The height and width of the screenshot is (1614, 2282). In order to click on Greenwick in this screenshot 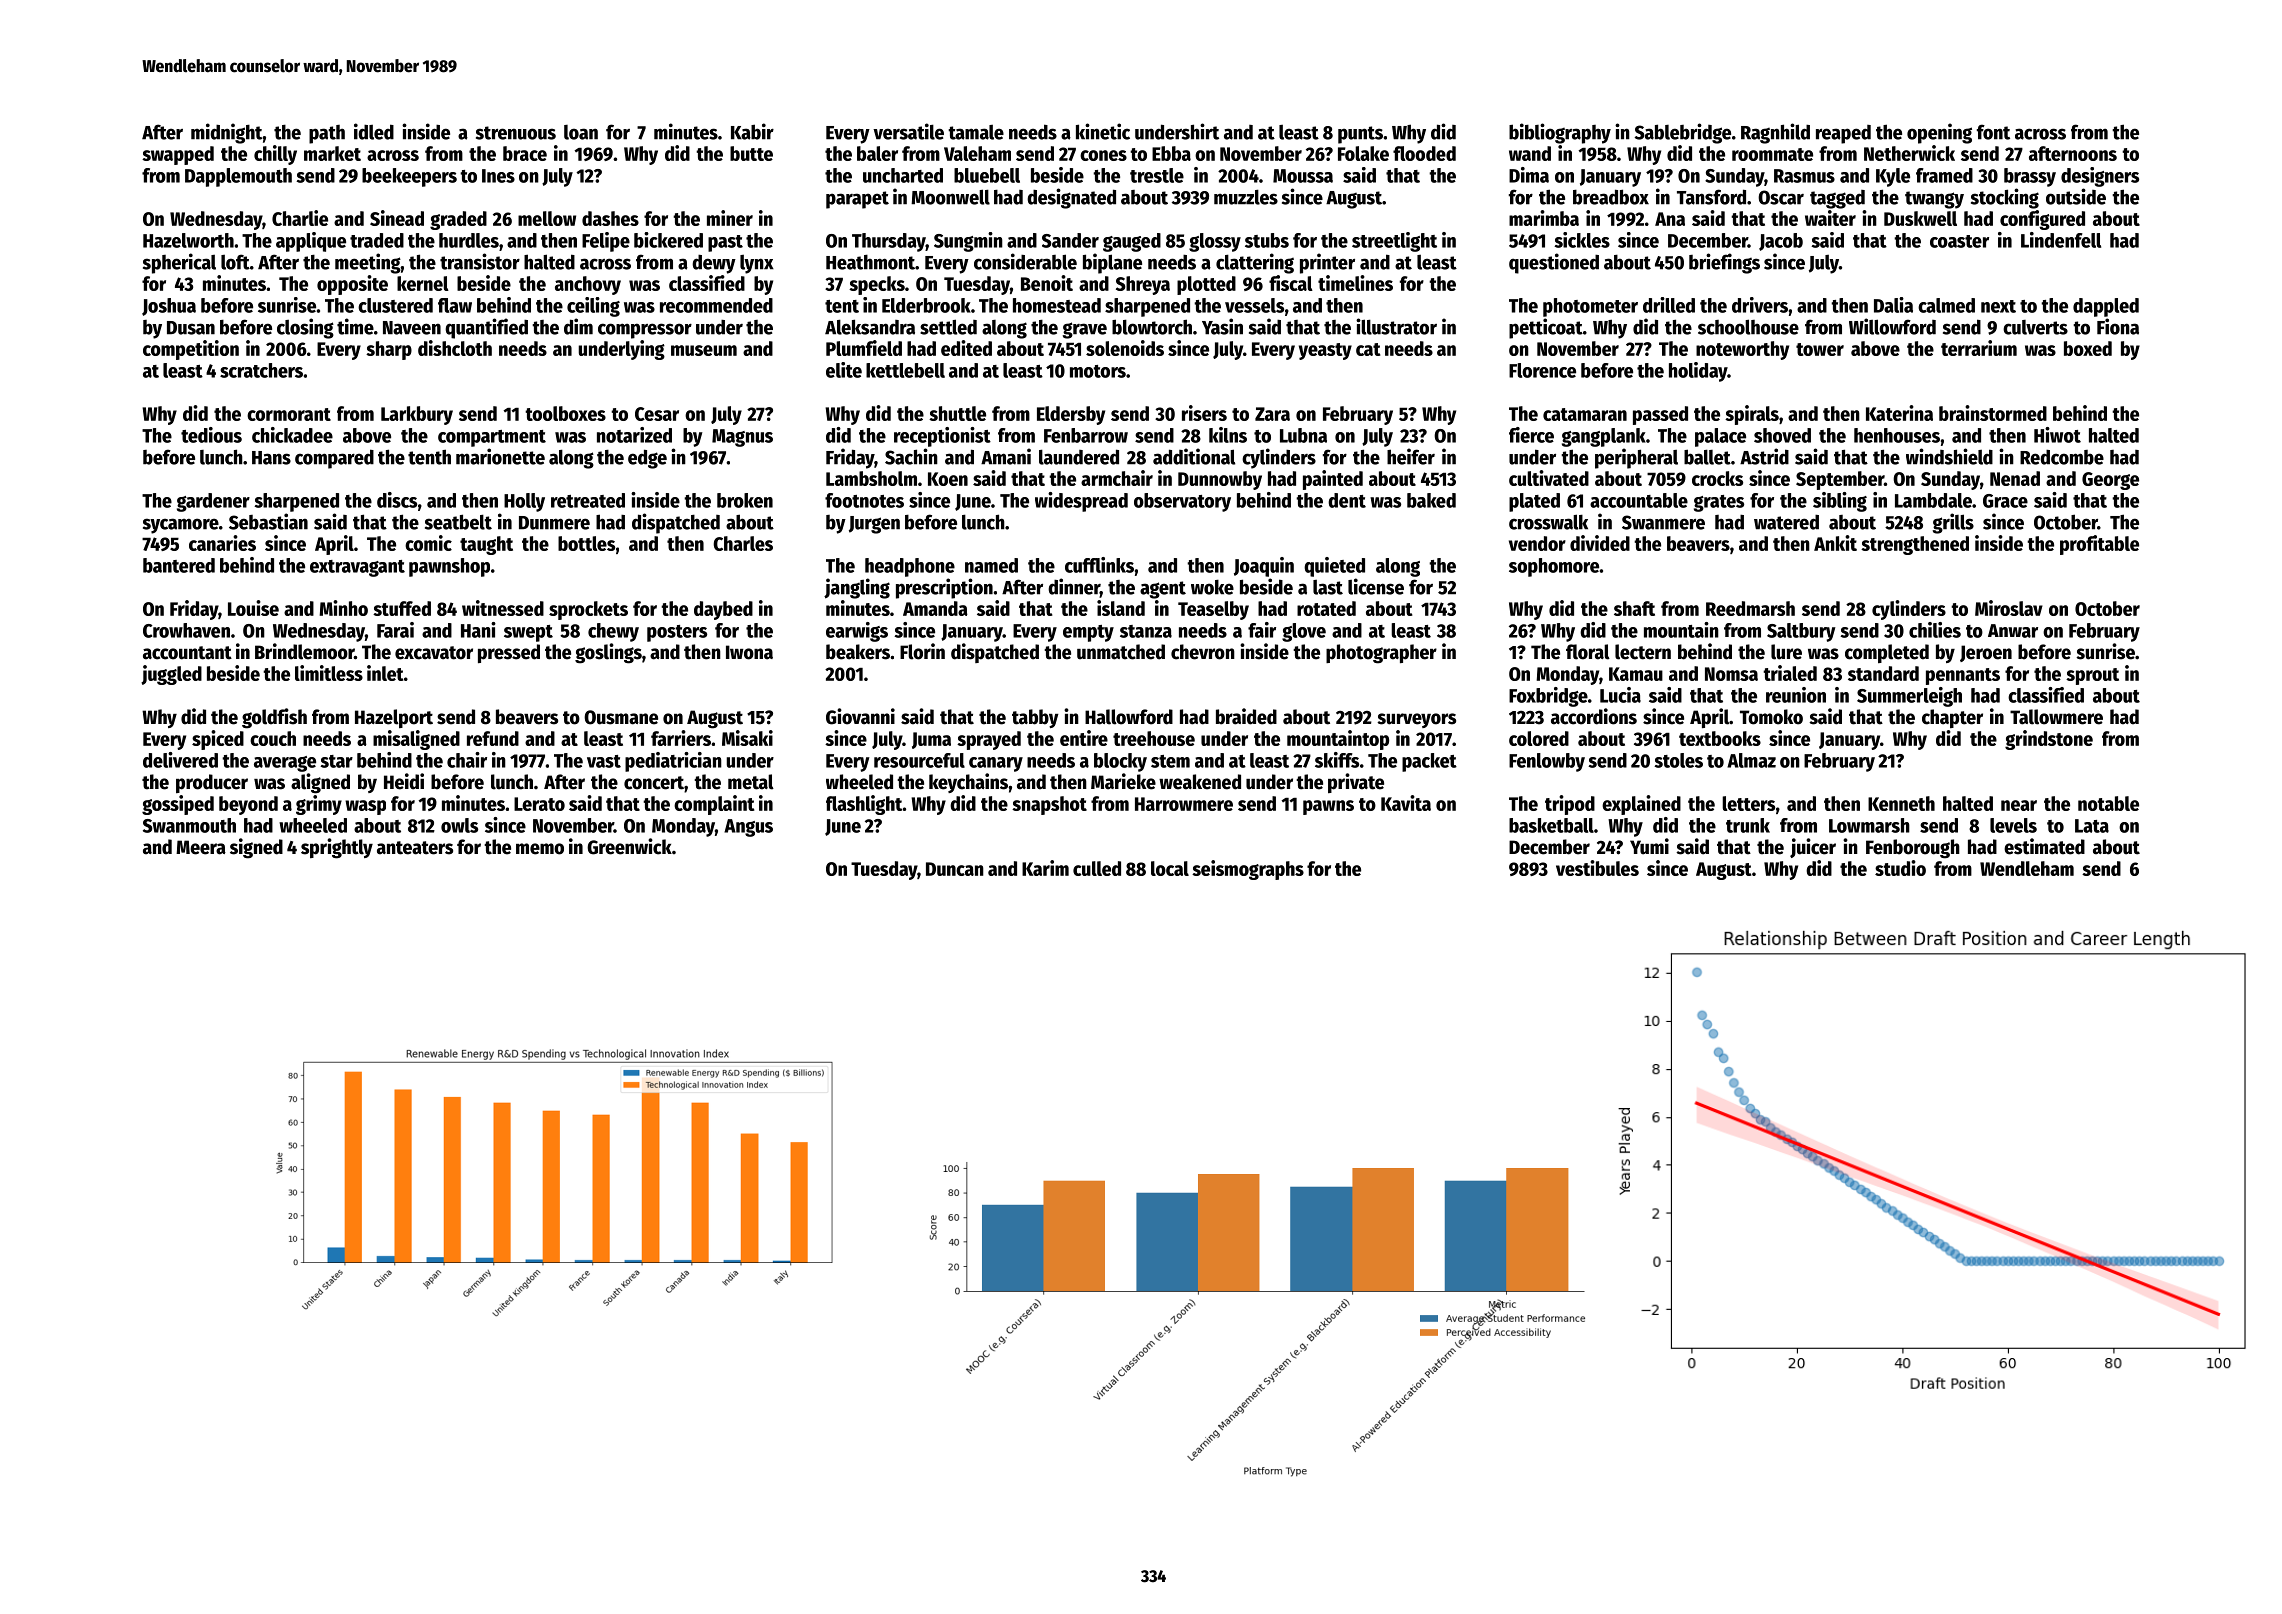, I will do `click(629, 846)`.
